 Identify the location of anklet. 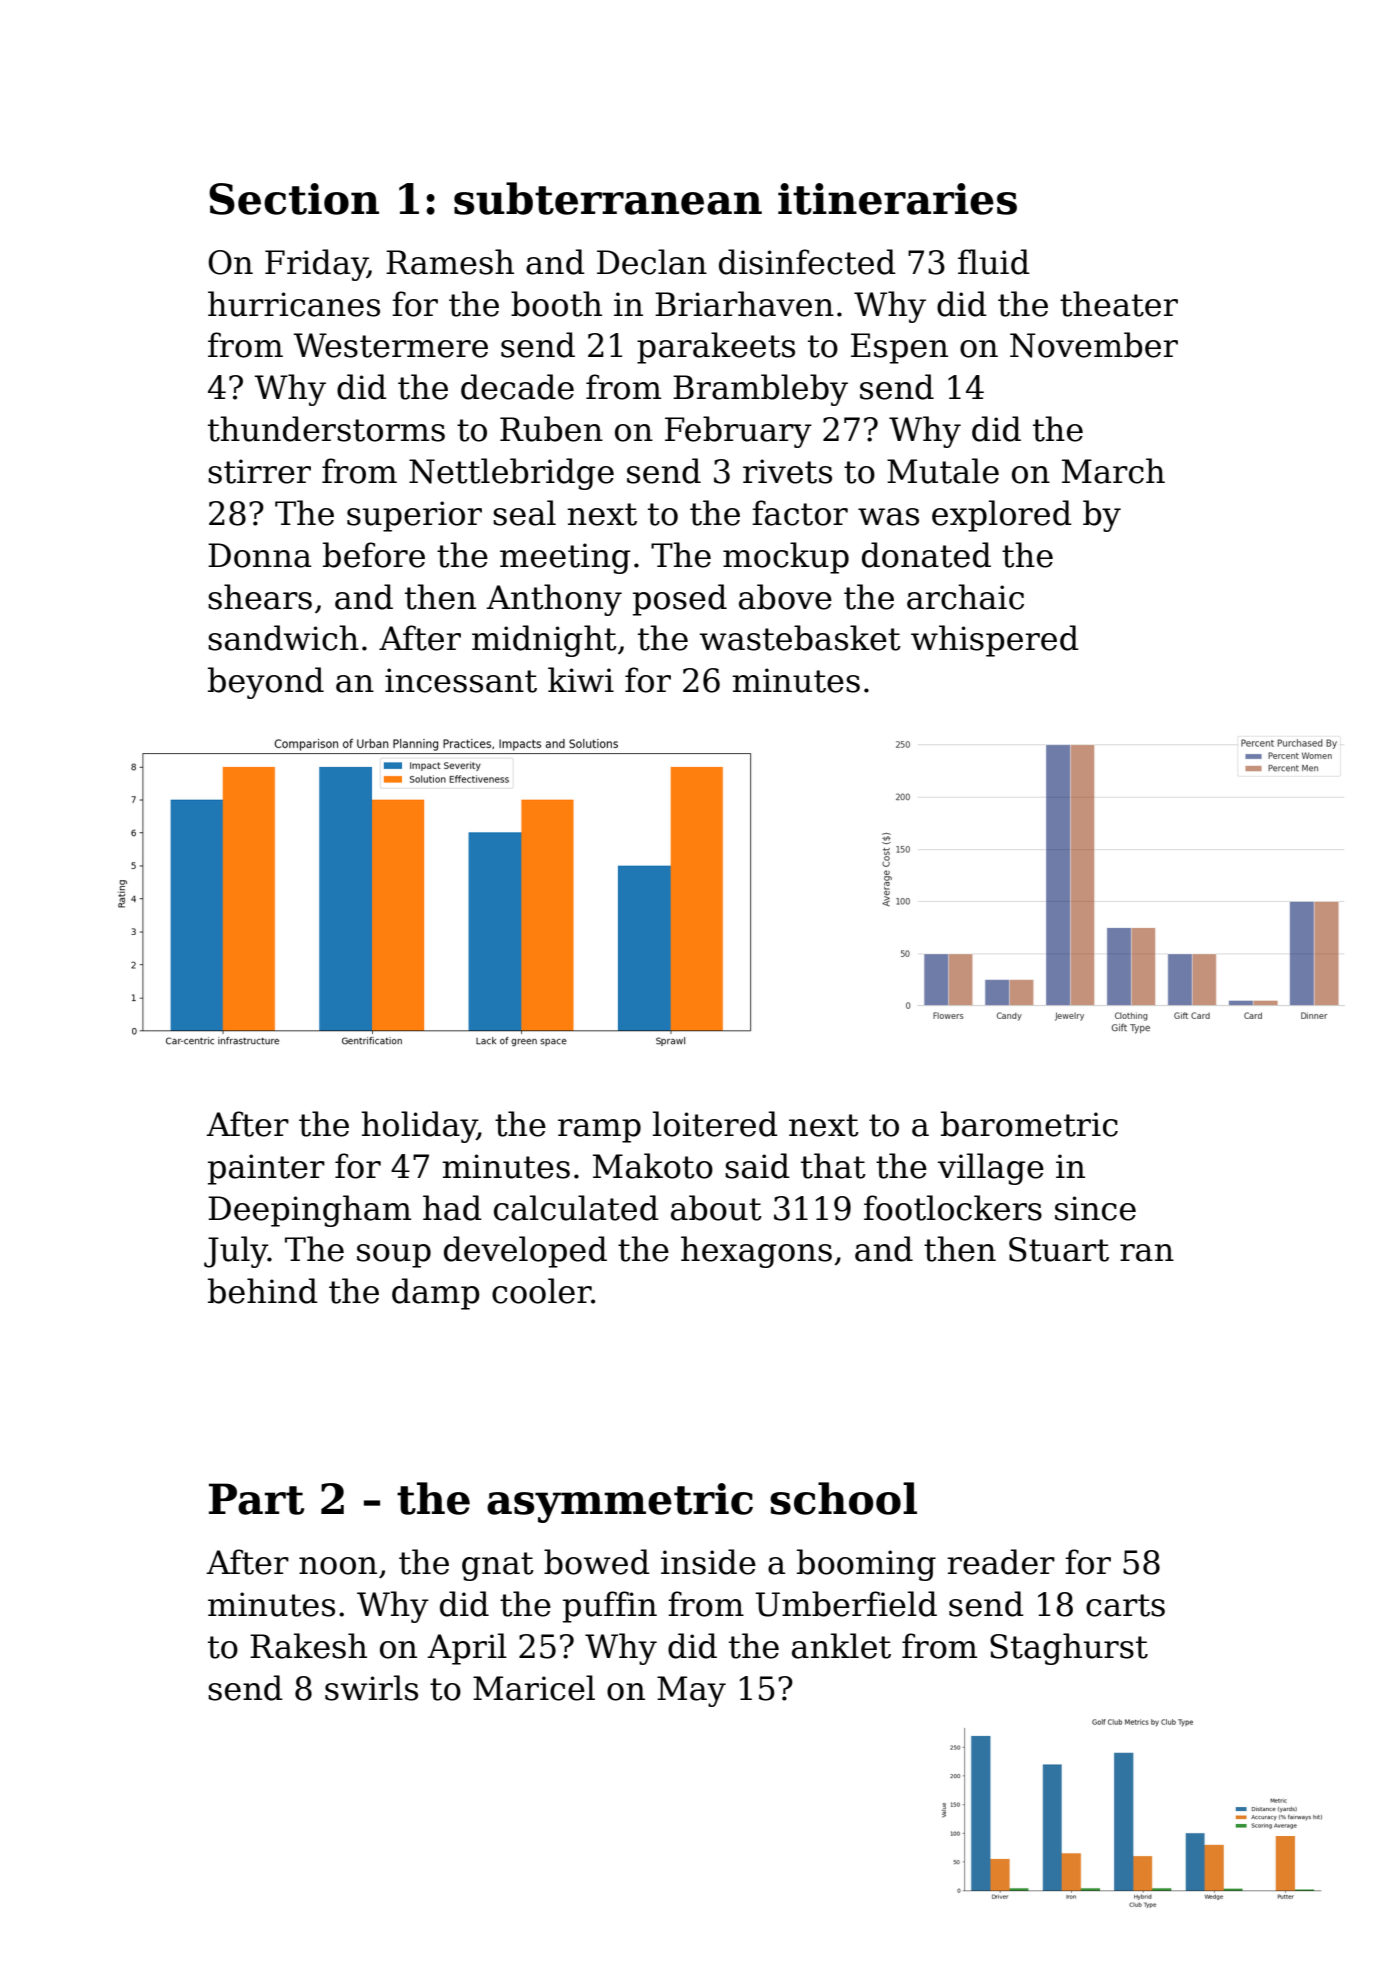
(841, 1646).
